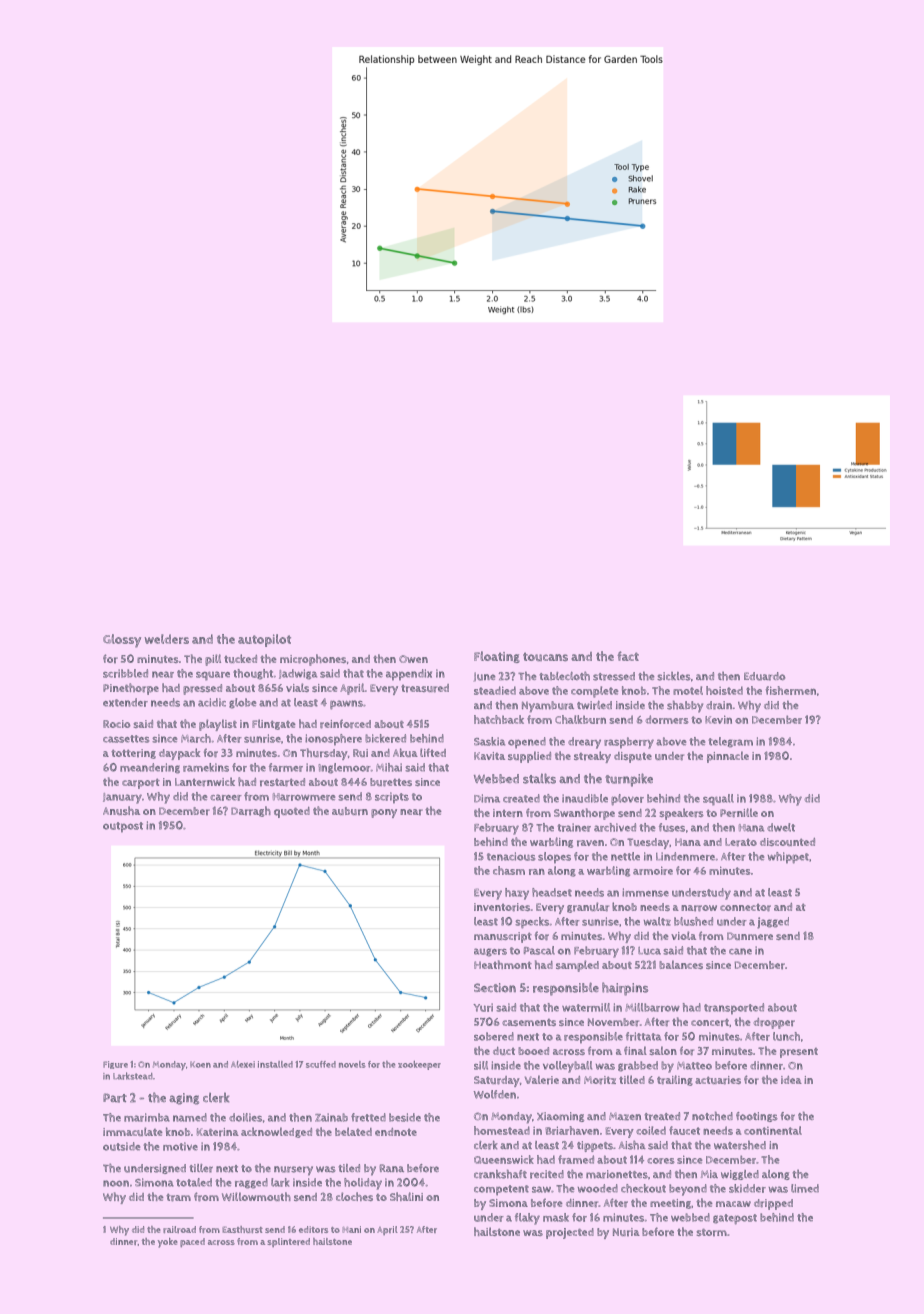  Describe the element at coordinates (218, 725) in the document. I see `playlist` at that location.
